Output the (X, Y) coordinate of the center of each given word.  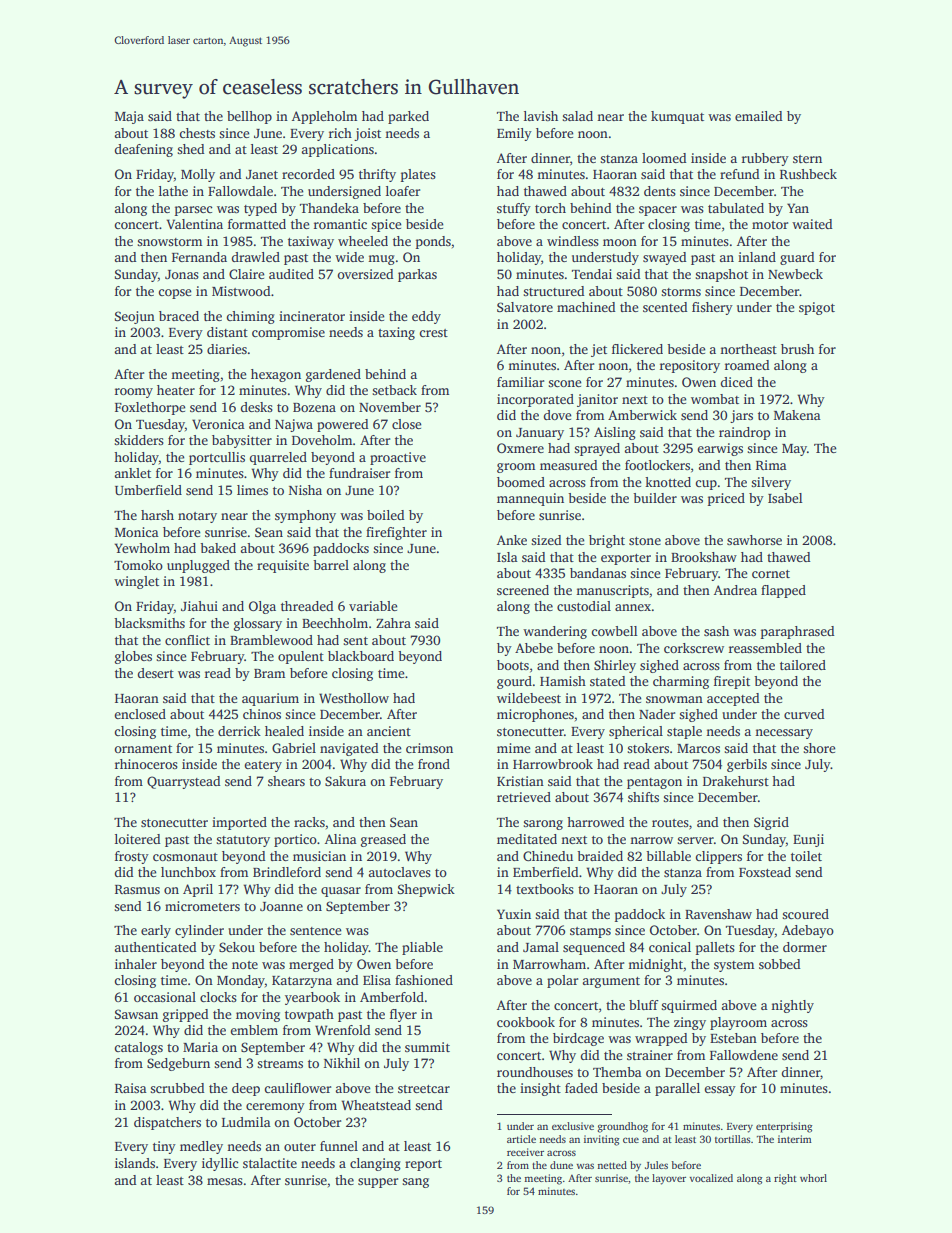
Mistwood (241, 291)
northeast (748, 349)
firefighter (396, 533)
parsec (194, 211)
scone (565, 383)
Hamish (563, 681)
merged (311, 965)
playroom (738, 1023)
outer (300, 1147)
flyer (403, 1015)
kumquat (677, 117)
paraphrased (798, 632)
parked (408, 117)
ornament (143, 749)
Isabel (785, 498)
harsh (157, 515)
